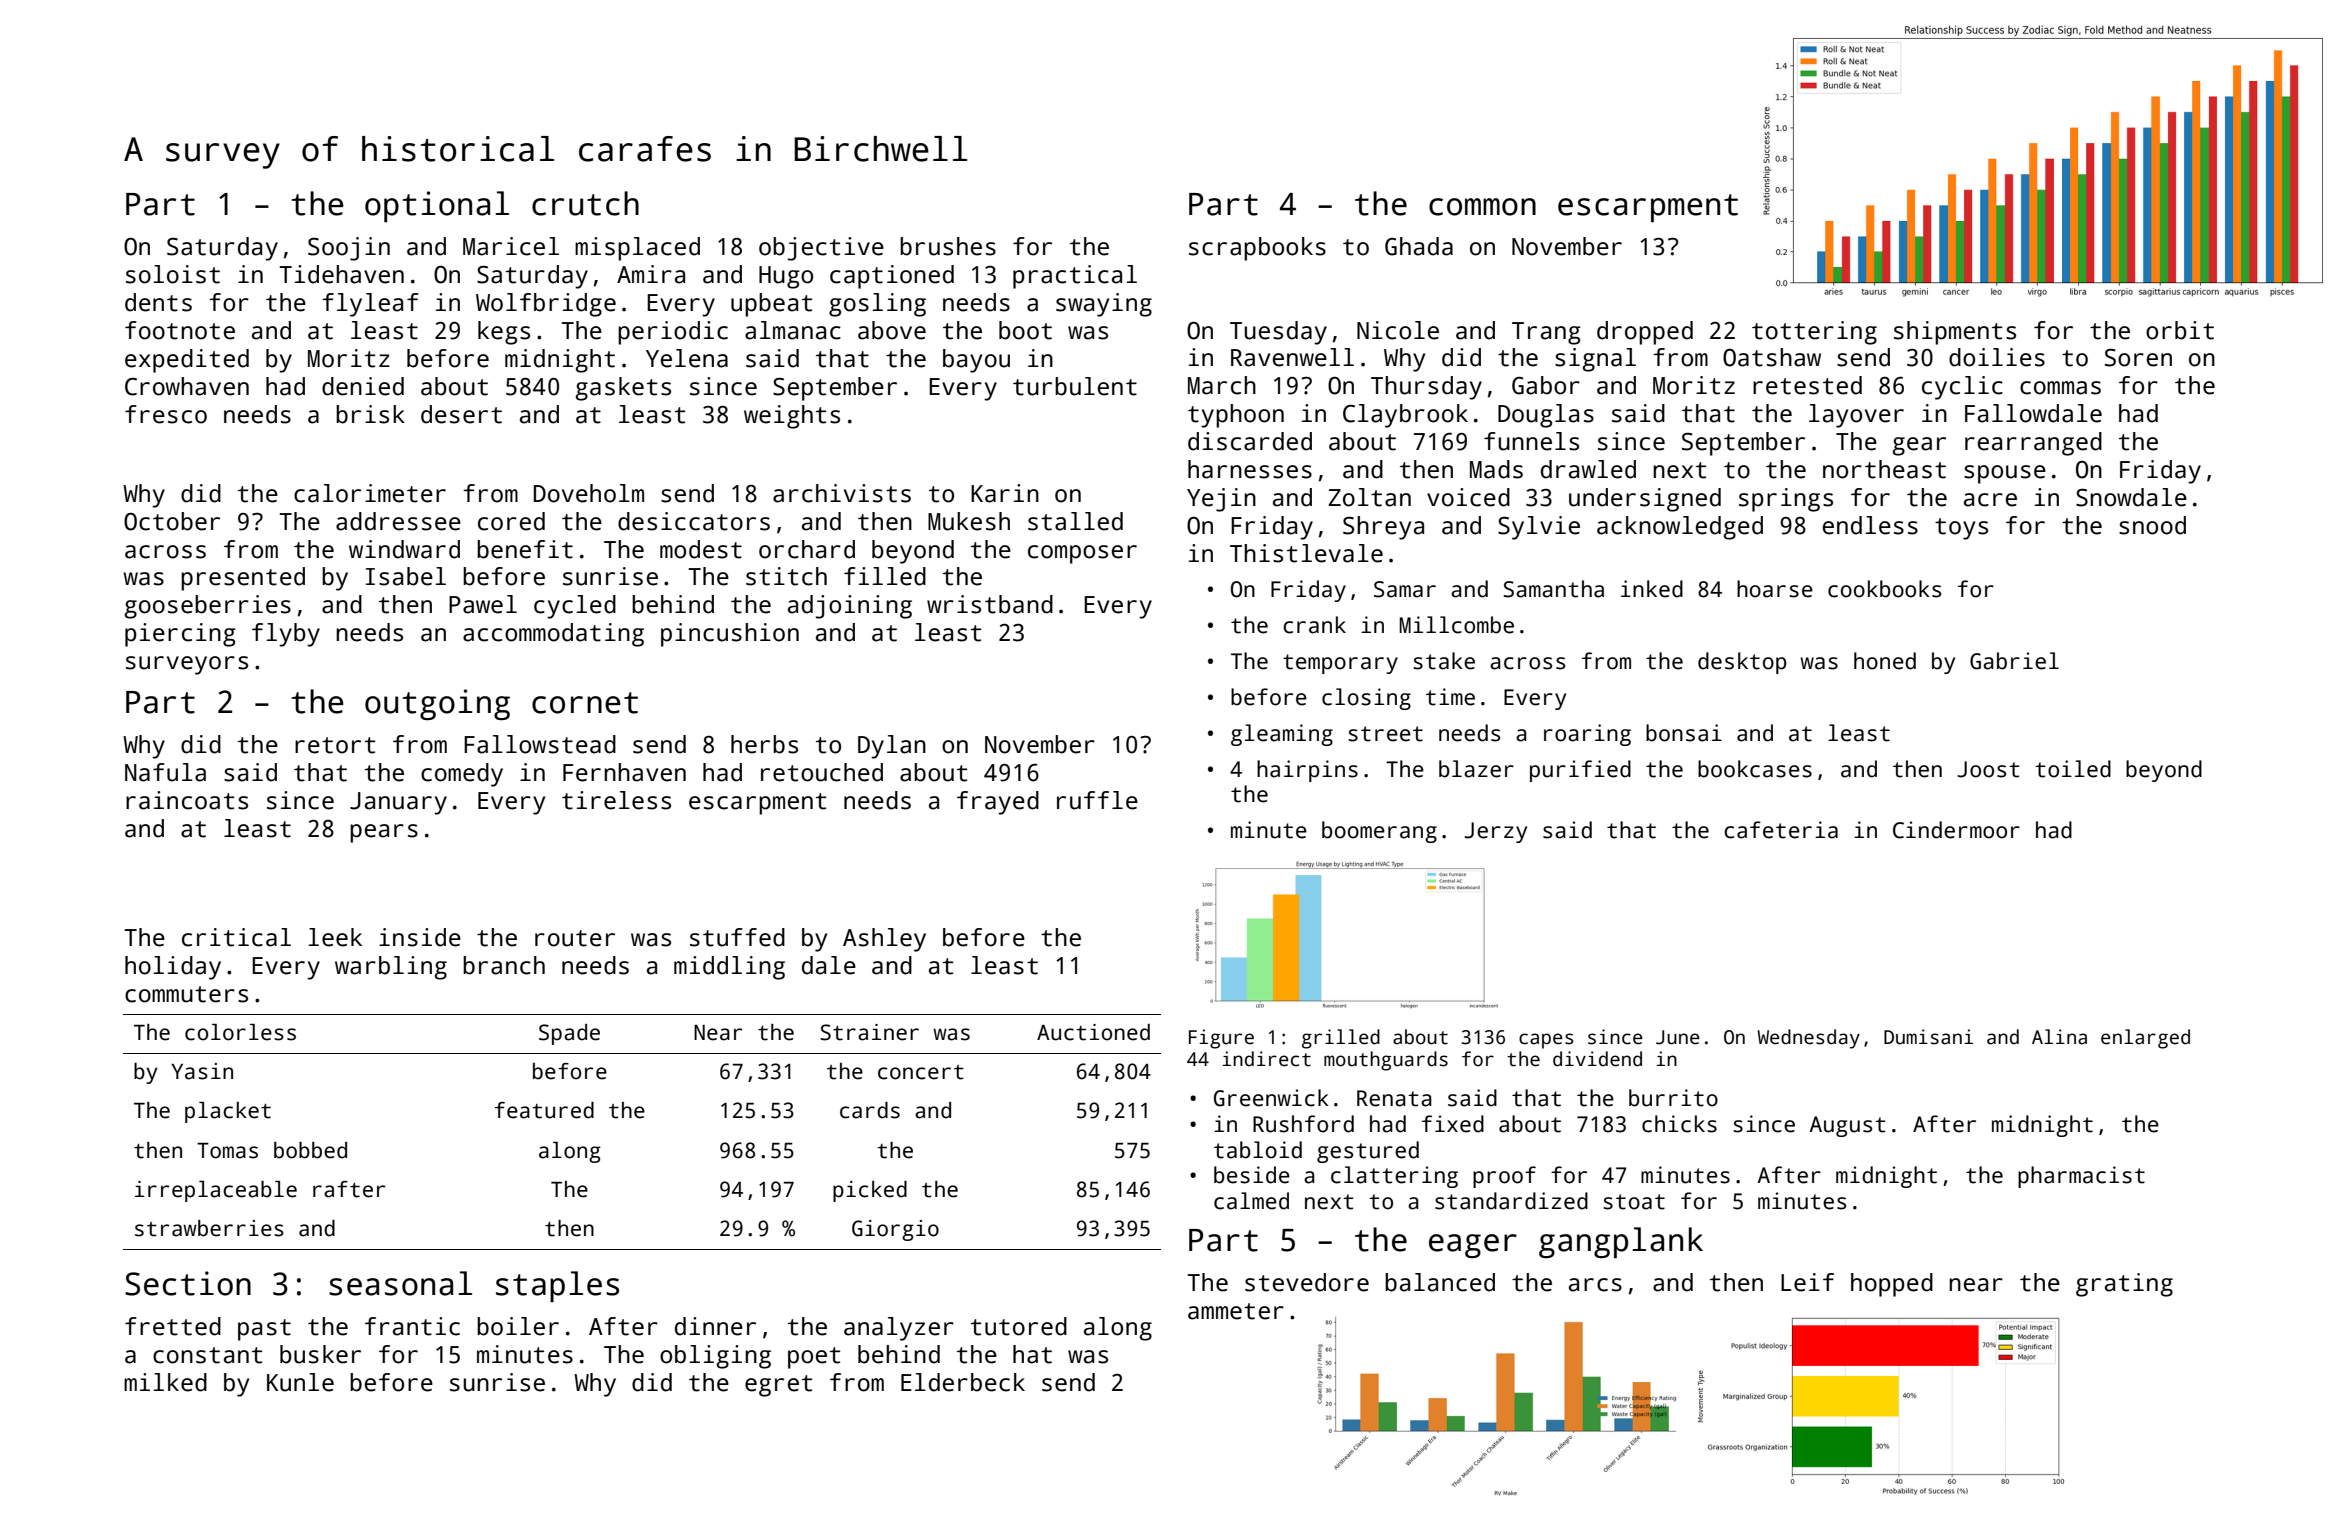 This screenshot has height=1519, width=2348. I want to click on Gabor, so click(1546, 385).
